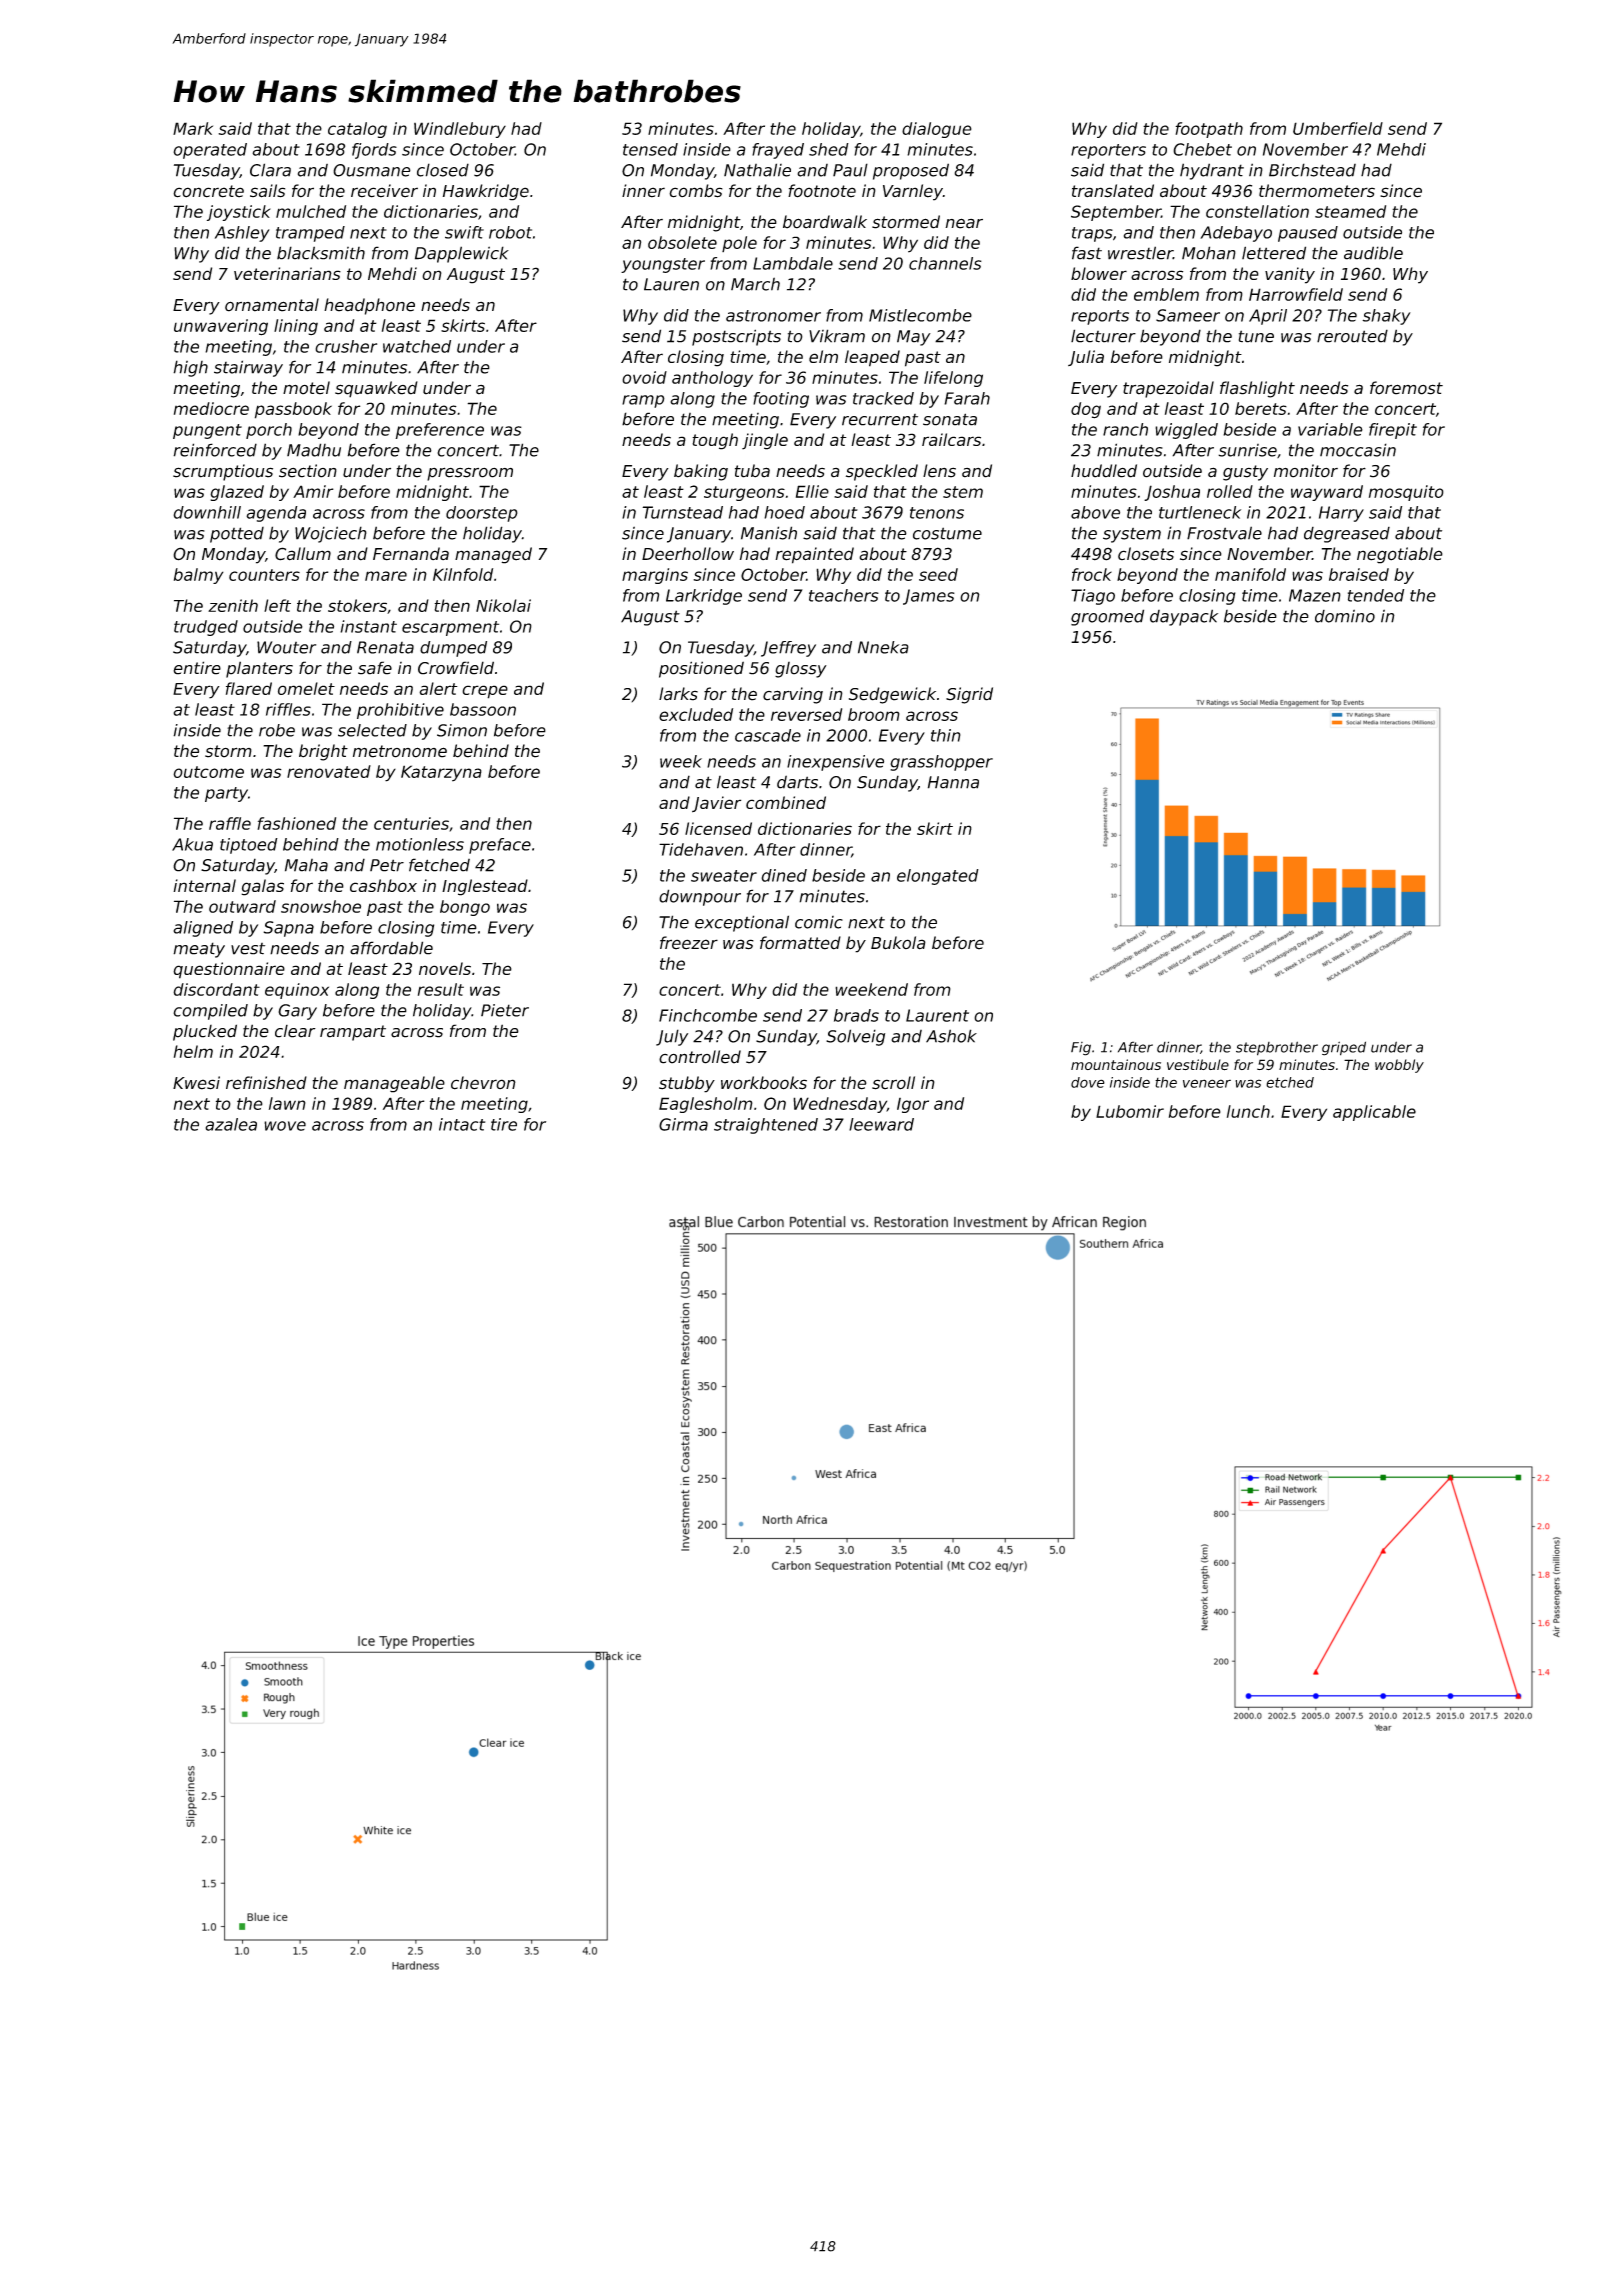  I want to click on applicable, so click(1374, 1113).
